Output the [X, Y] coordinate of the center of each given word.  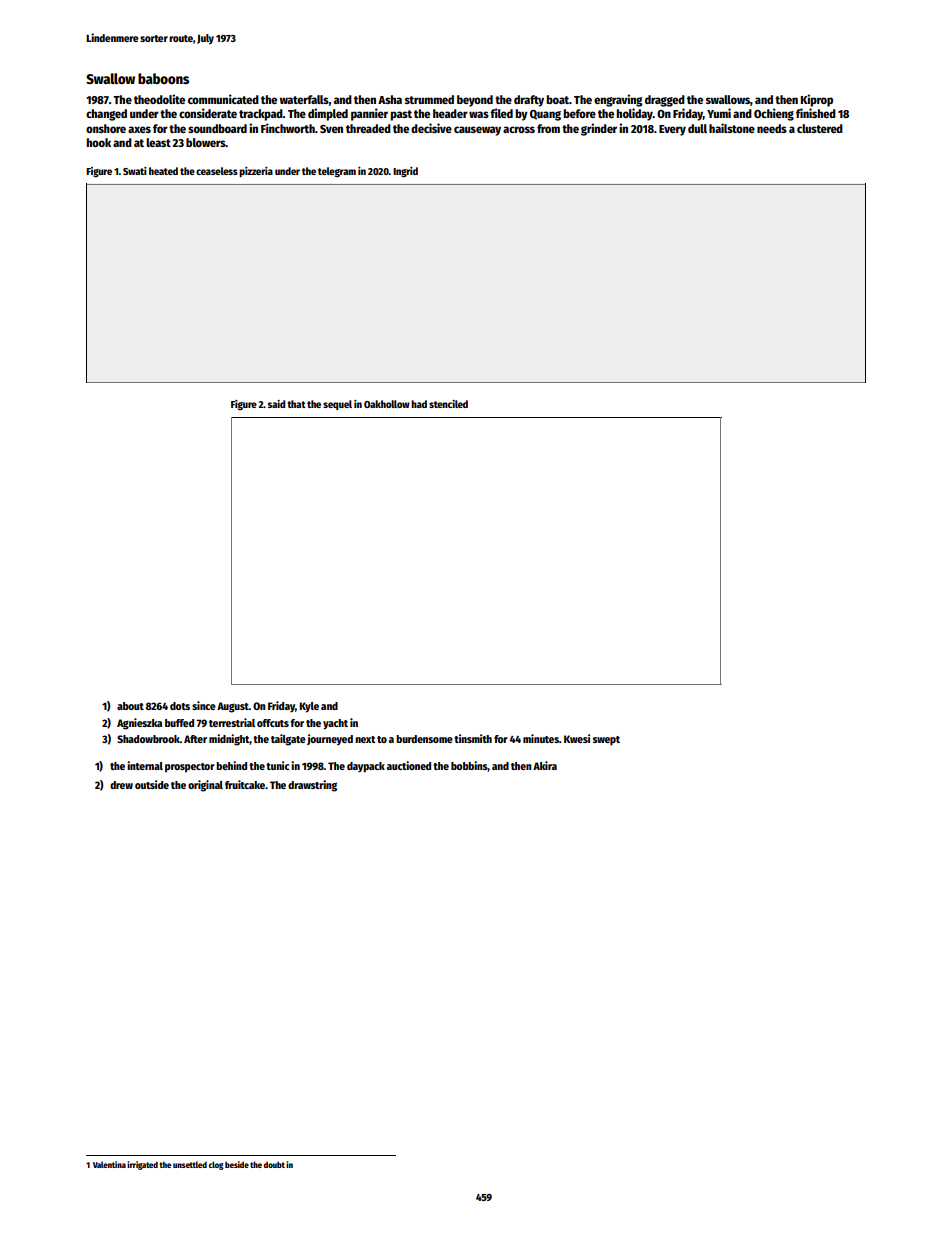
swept [606, 741]
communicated [223, 99]
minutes [541, 738]
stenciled [448, 404]
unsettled [190, 1164]
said [276, 404]
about [130, 706]
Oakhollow [387, 404]
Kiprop [817, 100]
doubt [274, 1164]
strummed [429, 99]
